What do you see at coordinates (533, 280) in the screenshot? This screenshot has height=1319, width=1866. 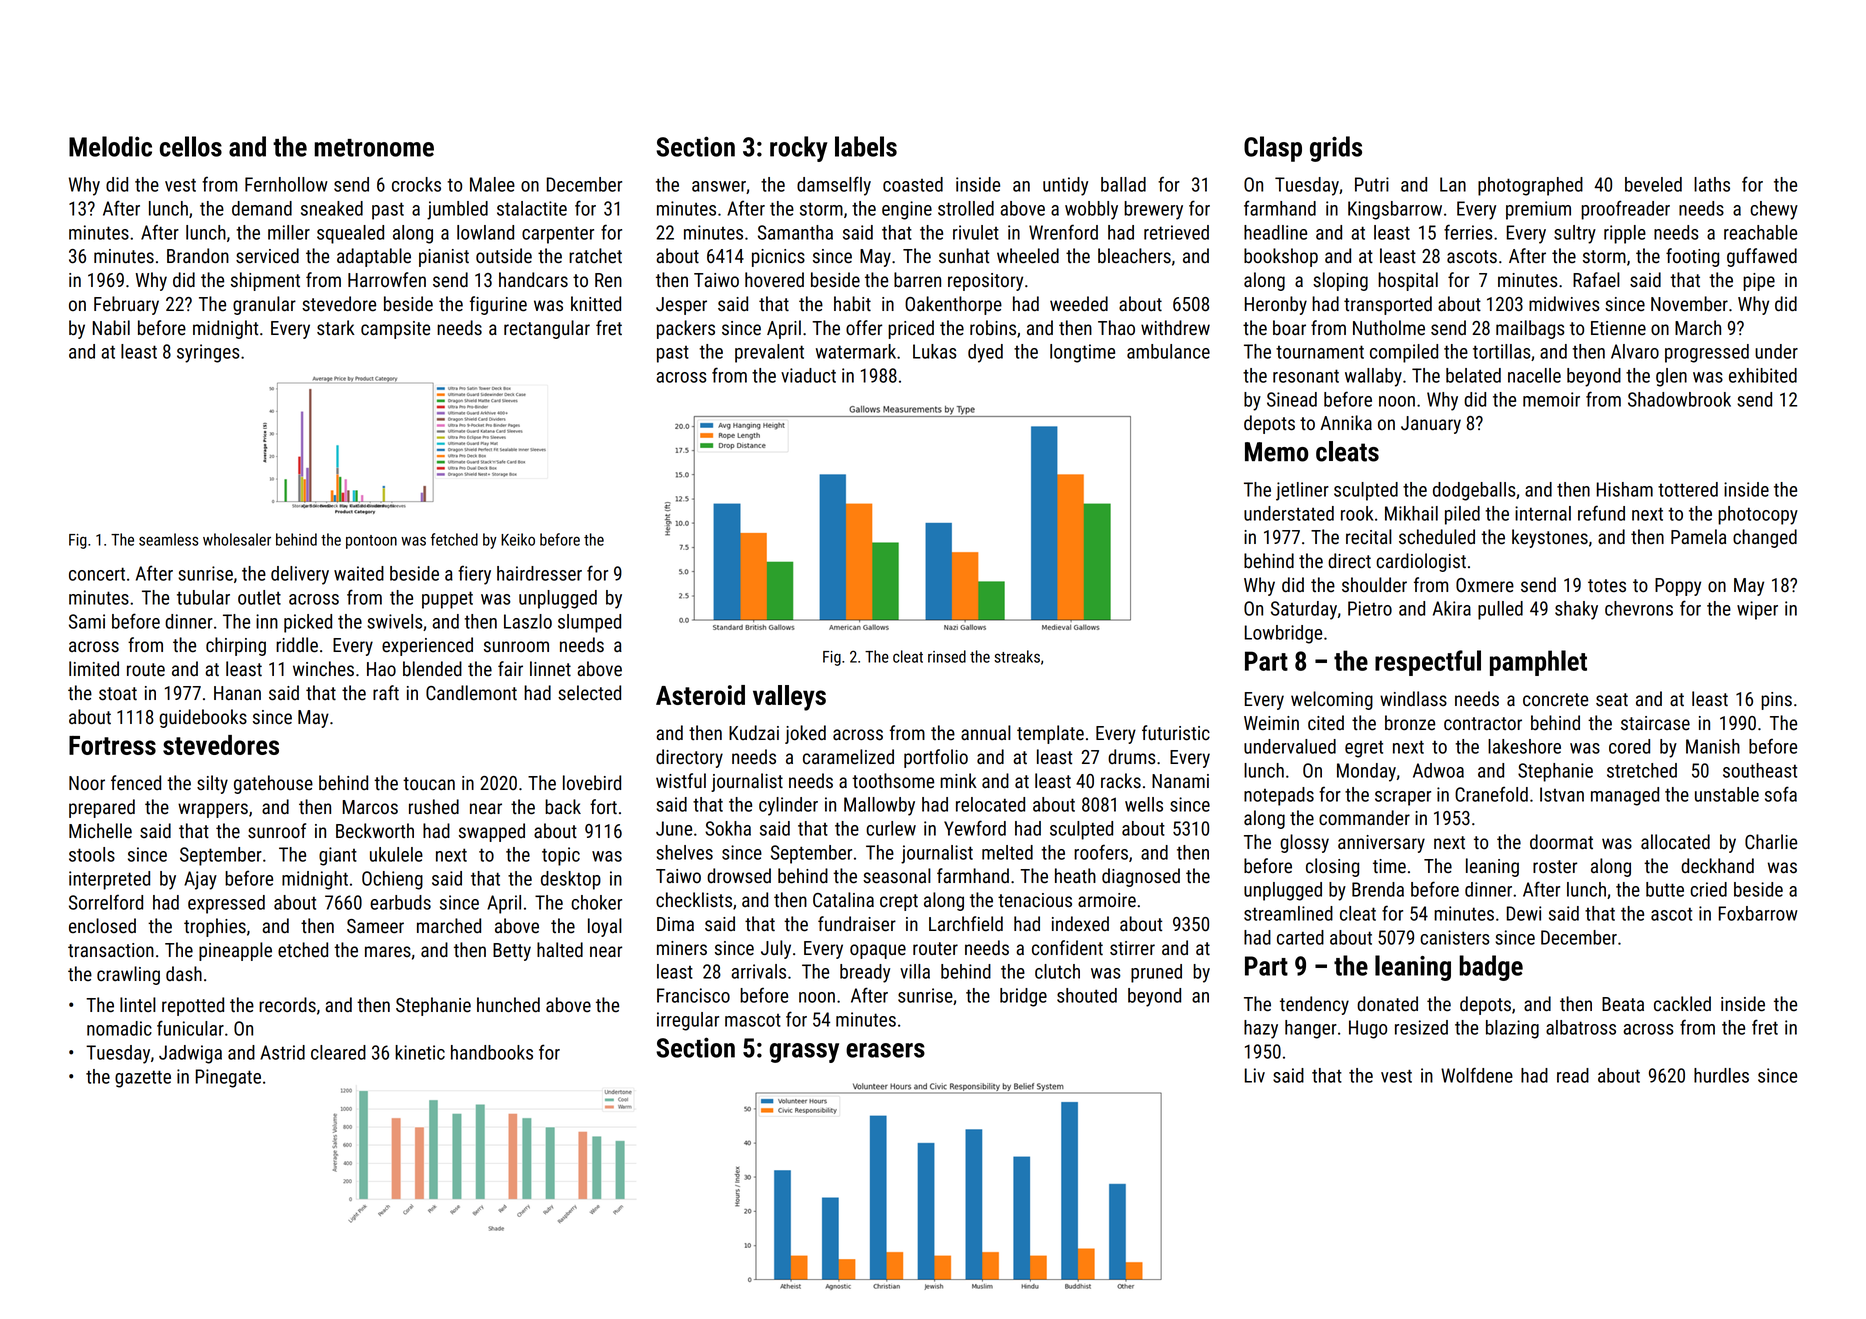 I see `handcars` at bounding box center [533, 280].
